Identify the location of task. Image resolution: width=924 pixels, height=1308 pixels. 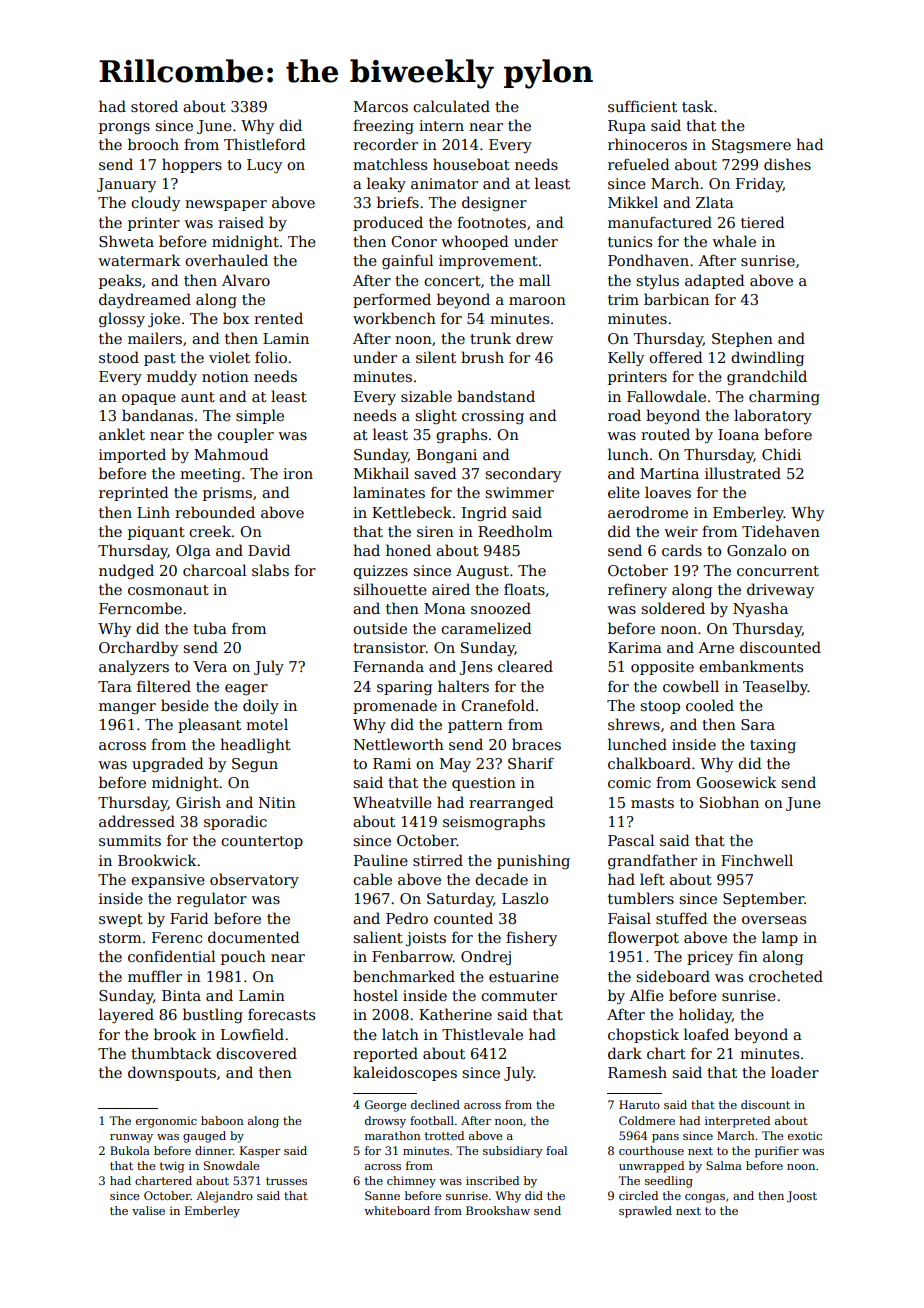
(697, 106).
